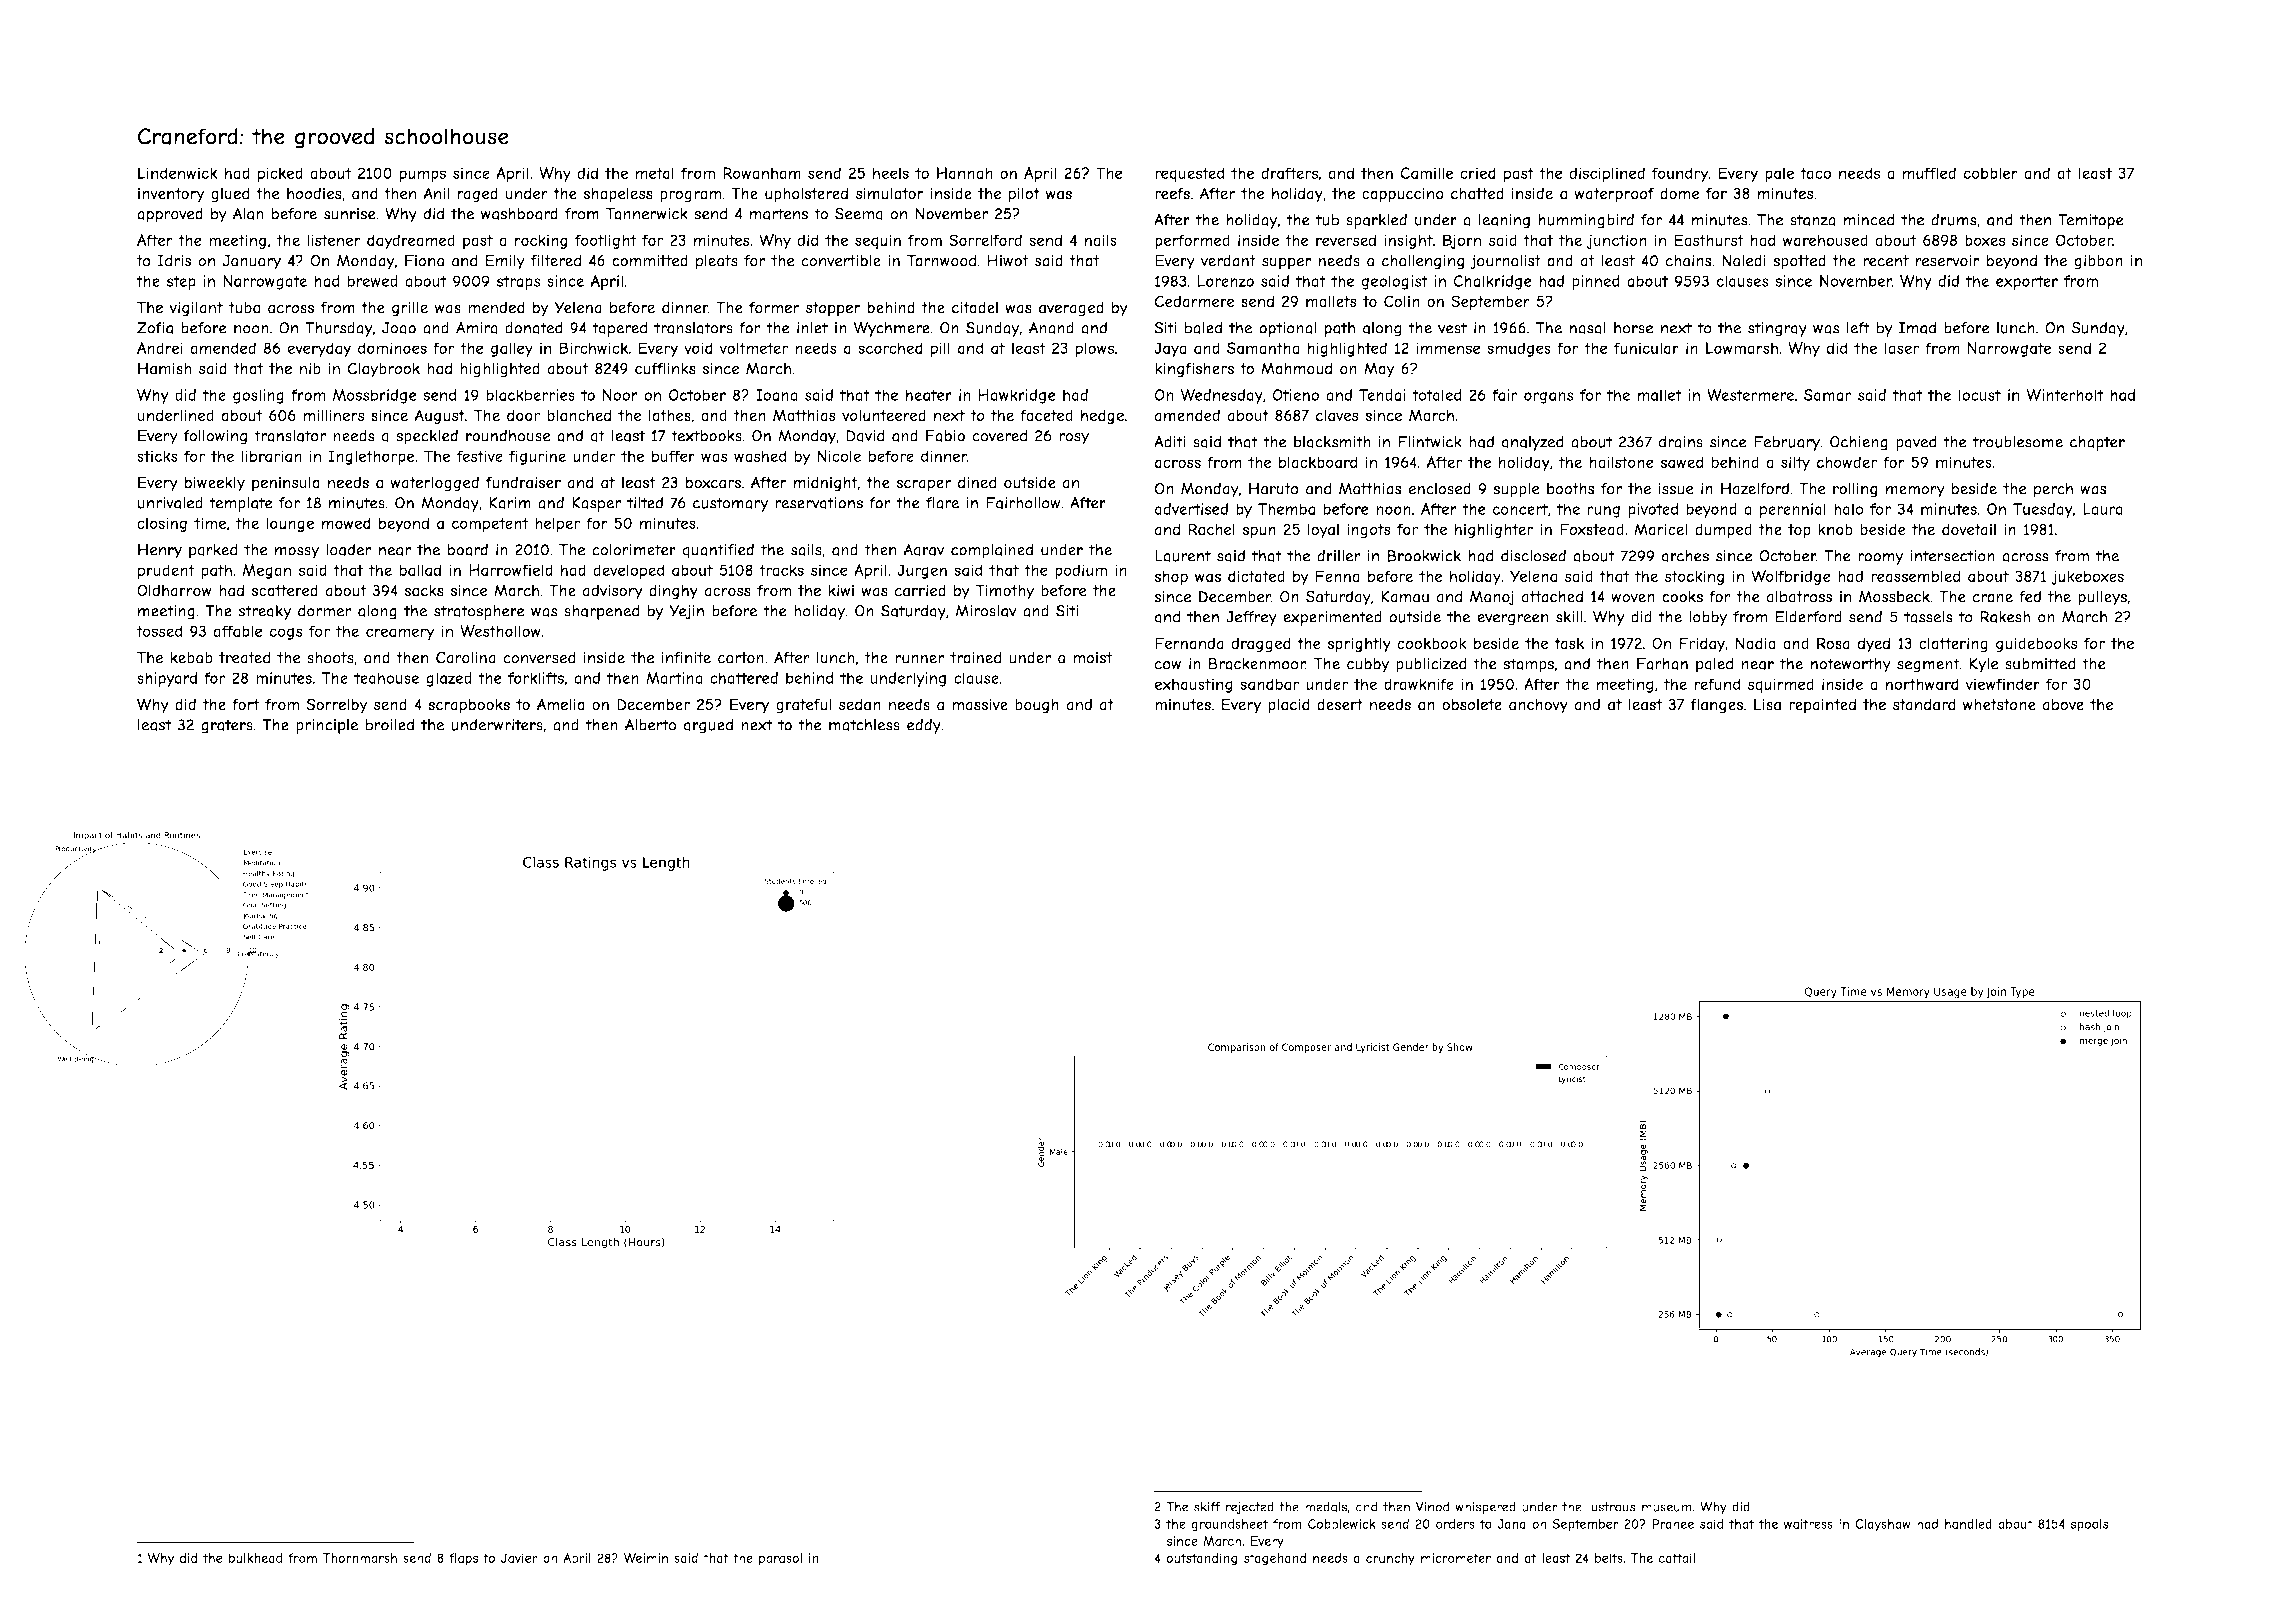 The image size is (2282, 1614). Describe the element at coordinates (1717, 684) in the image. I see `refund` at that location.
